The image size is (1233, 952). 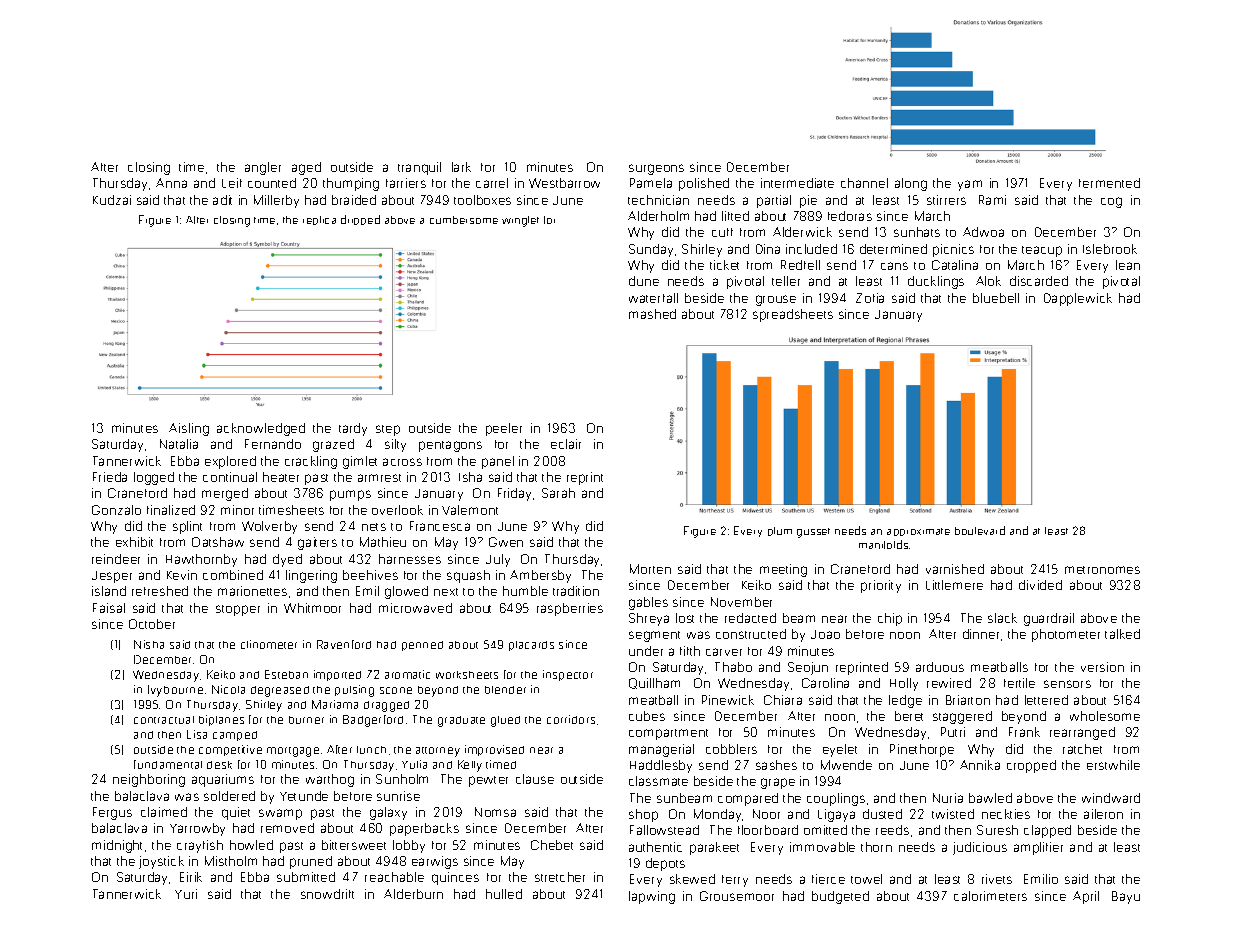 What do you see at coordinates (353, 429) in the screenshot?
I see `tardy` at bounding box center [353, 429].
